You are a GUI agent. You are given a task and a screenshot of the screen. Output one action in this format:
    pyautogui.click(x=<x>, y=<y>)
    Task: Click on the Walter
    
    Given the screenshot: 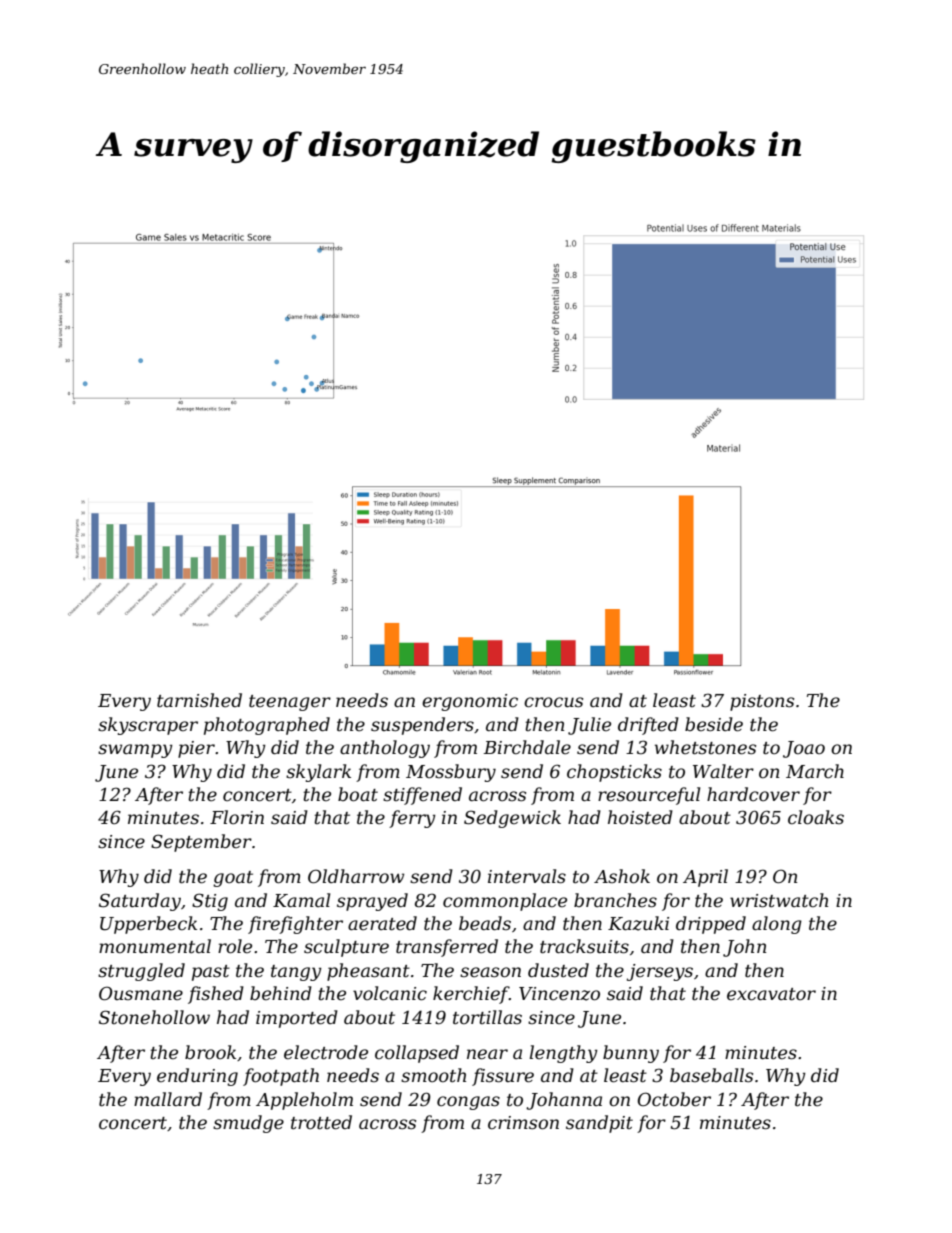 What is the action you would take?
    pyautogui.click(x=723, y=771)
